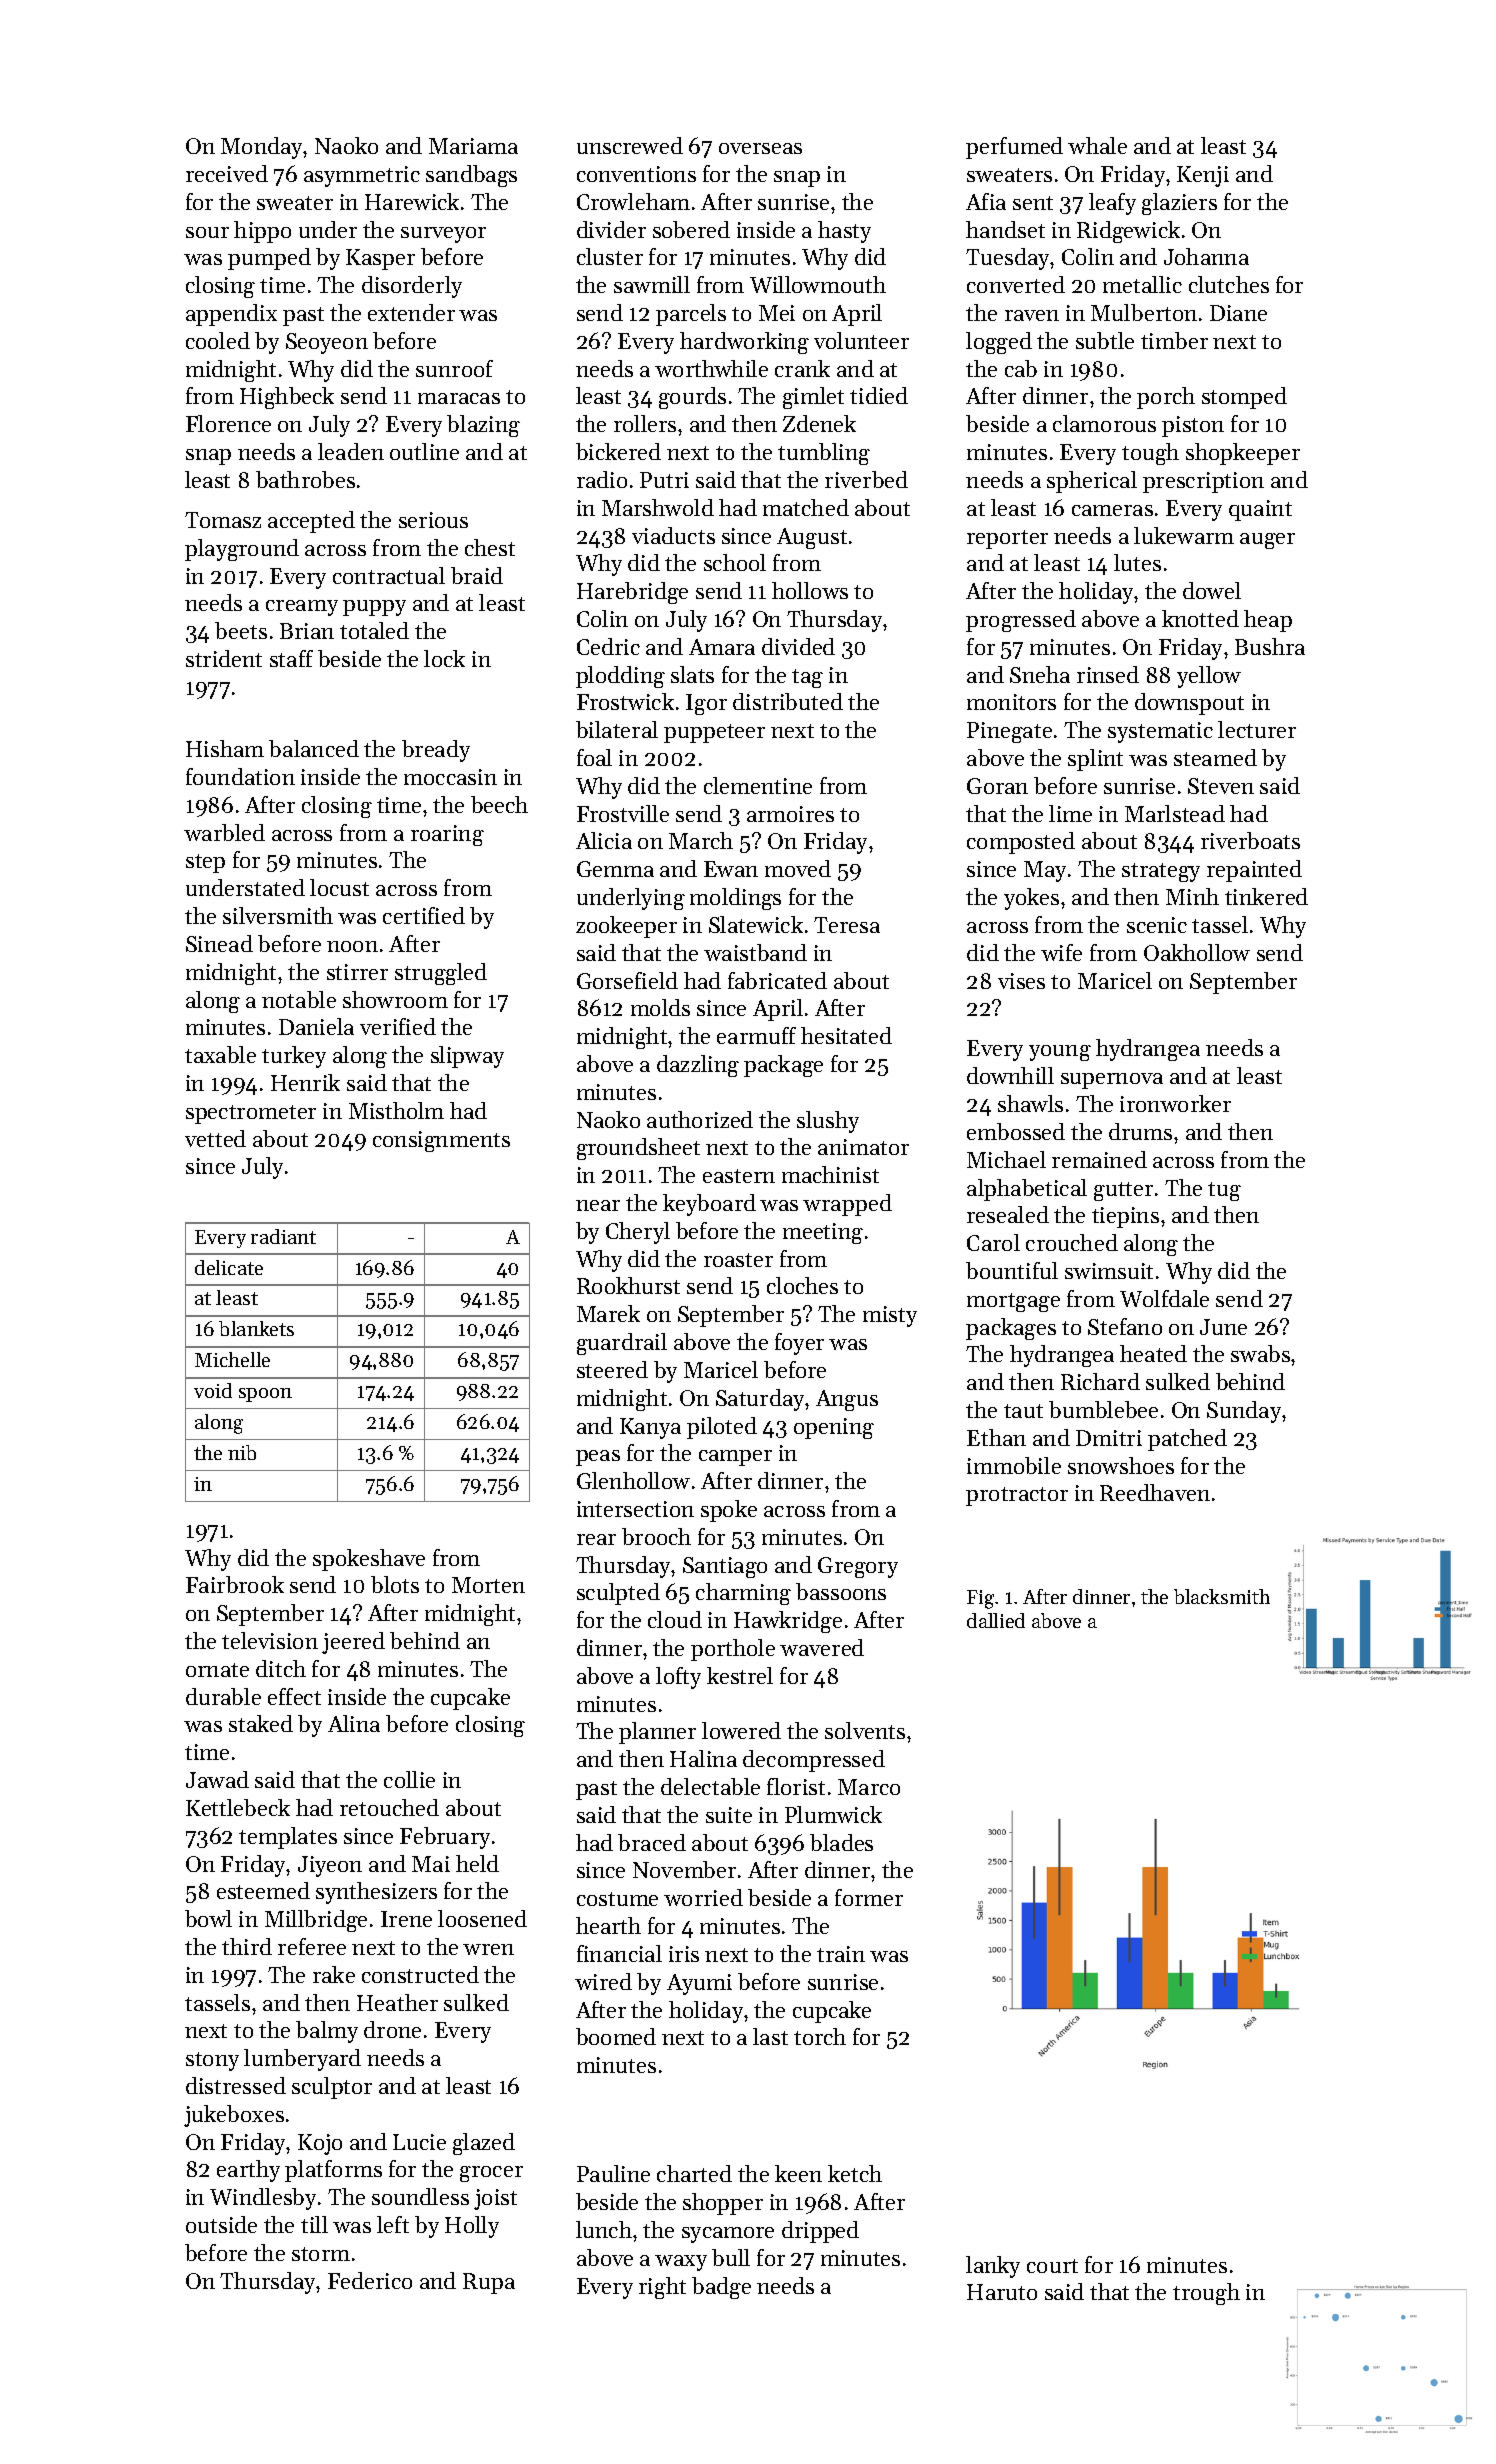  What do you see at coordinates (1206, 2294) in the screenshot?
I see `trough` at bounding box center [1206, 2294].
